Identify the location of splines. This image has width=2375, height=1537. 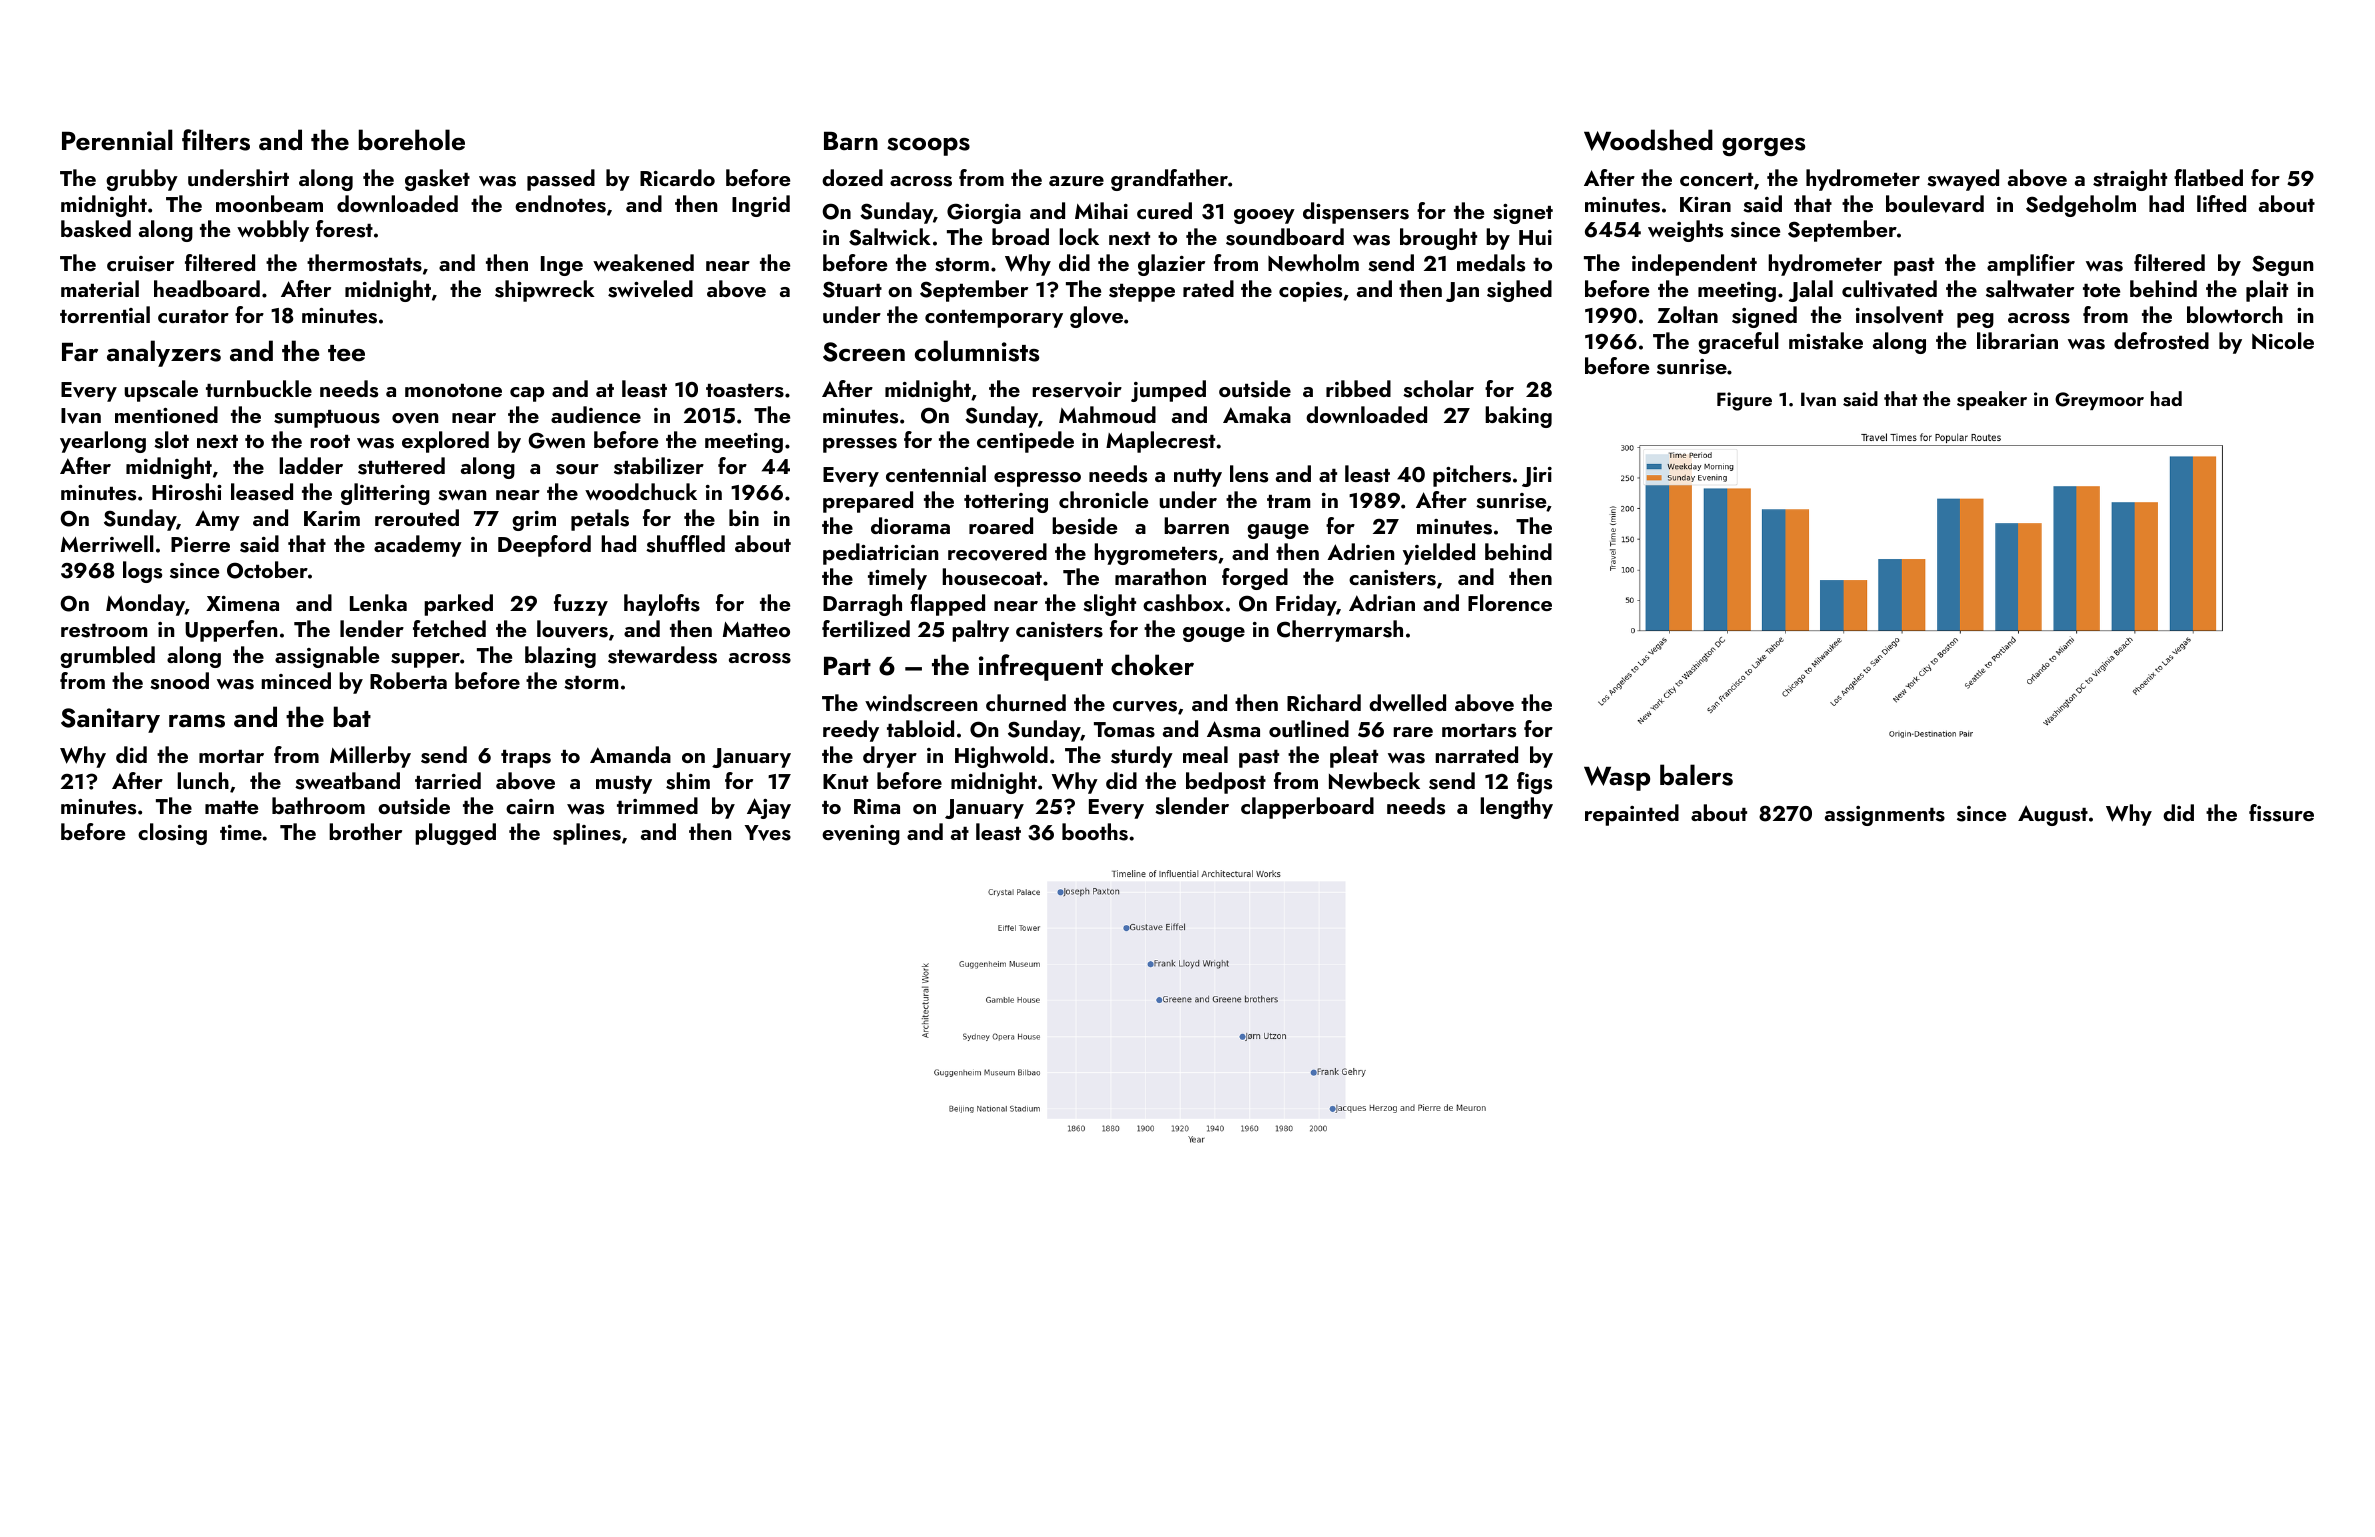
(587, 834).
